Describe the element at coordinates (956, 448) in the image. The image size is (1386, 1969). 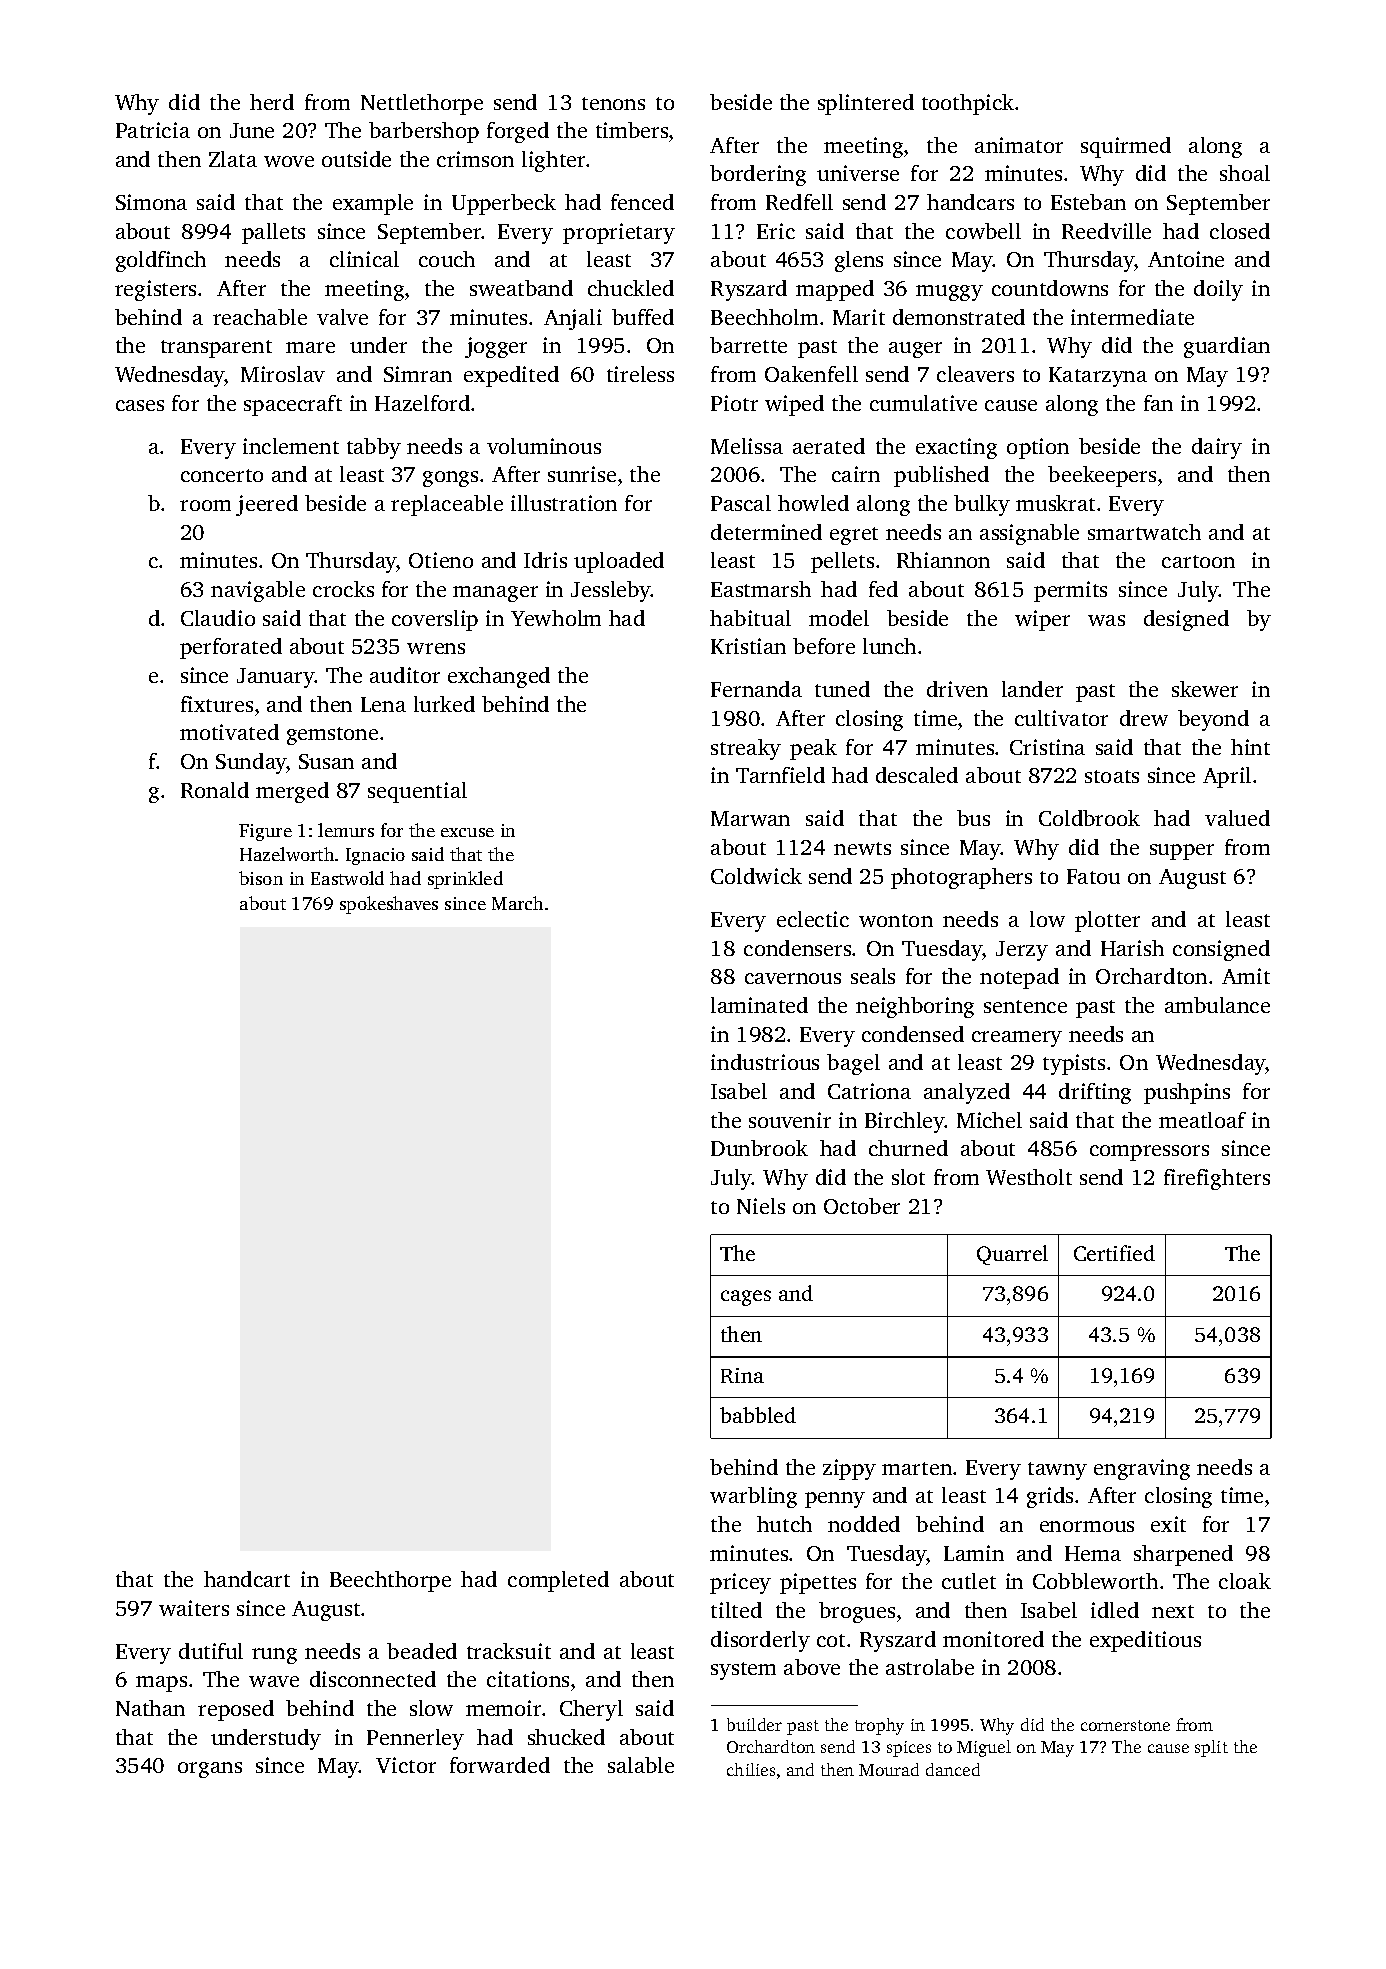
I see `exacting` at that location.
